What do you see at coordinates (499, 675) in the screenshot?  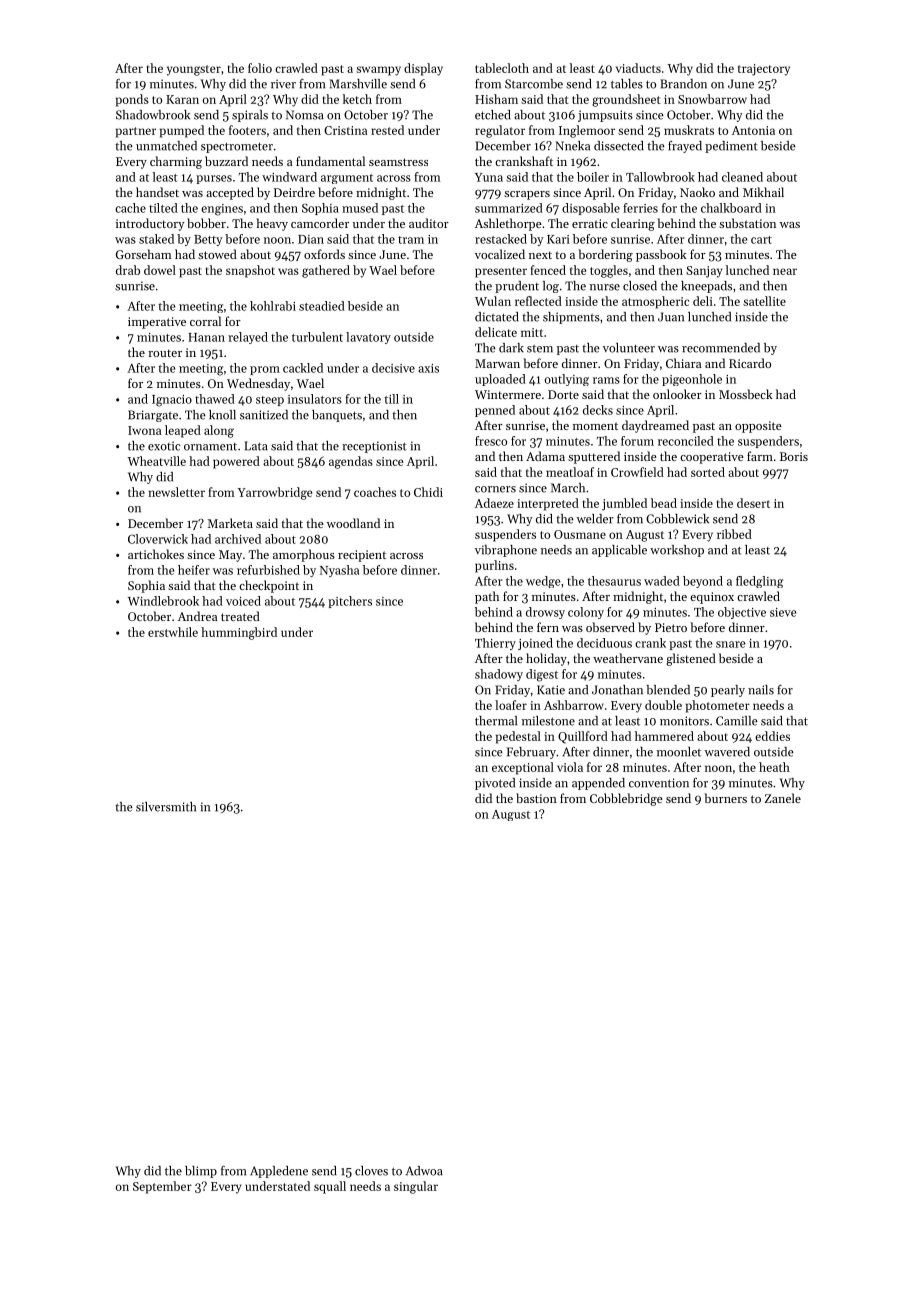 I see `shadowy` at bounding box center [499, 675].
